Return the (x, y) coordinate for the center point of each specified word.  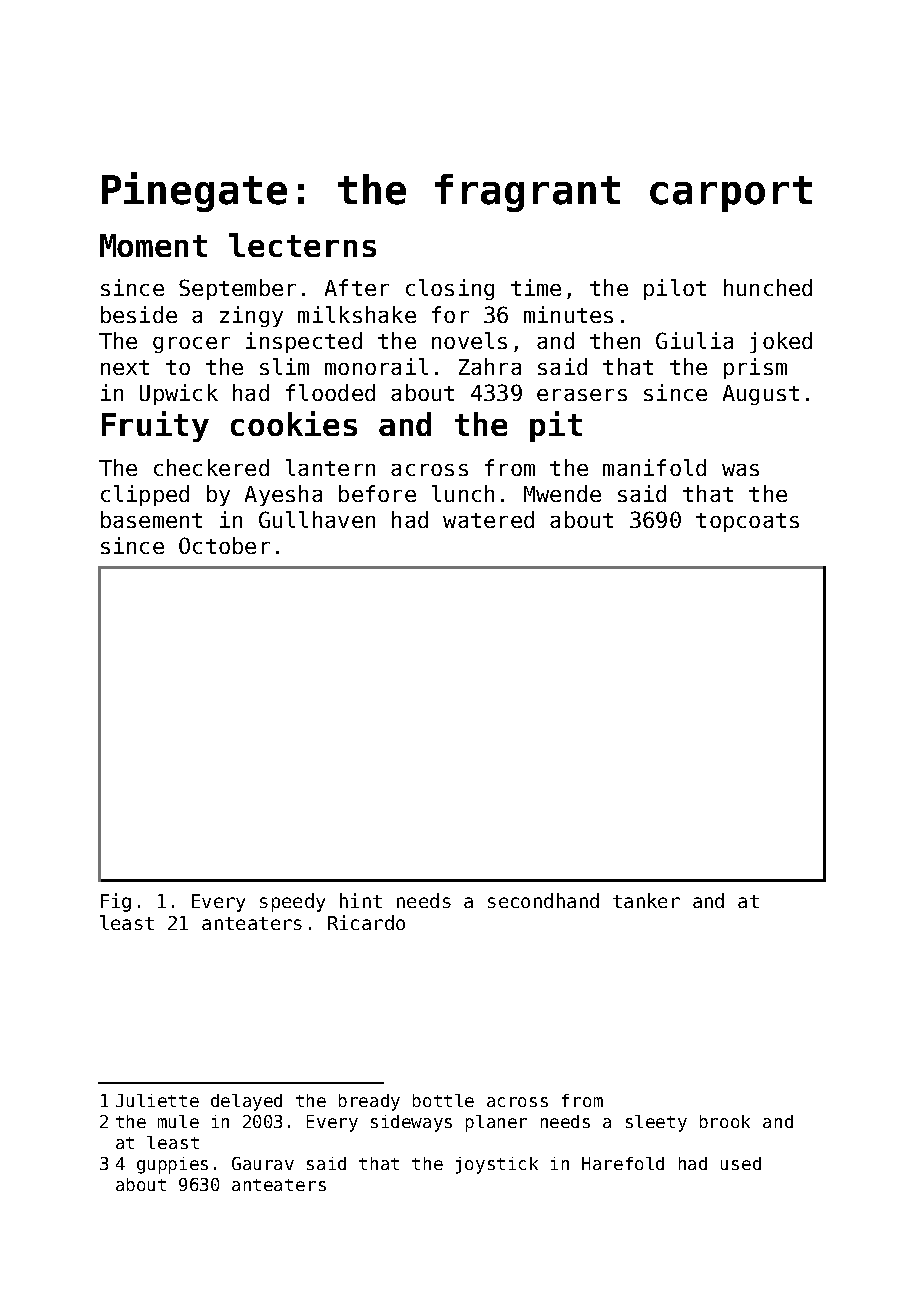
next (125, 367)
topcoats (747, 522)
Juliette (157, 1100)
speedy (292, 902)
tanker (646, 900)
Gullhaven (317, 519)
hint (361, 900)
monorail (376, 366)
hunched (768, 287)
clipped (145, 495)
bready (369, 1102)
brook (725, 1121)
